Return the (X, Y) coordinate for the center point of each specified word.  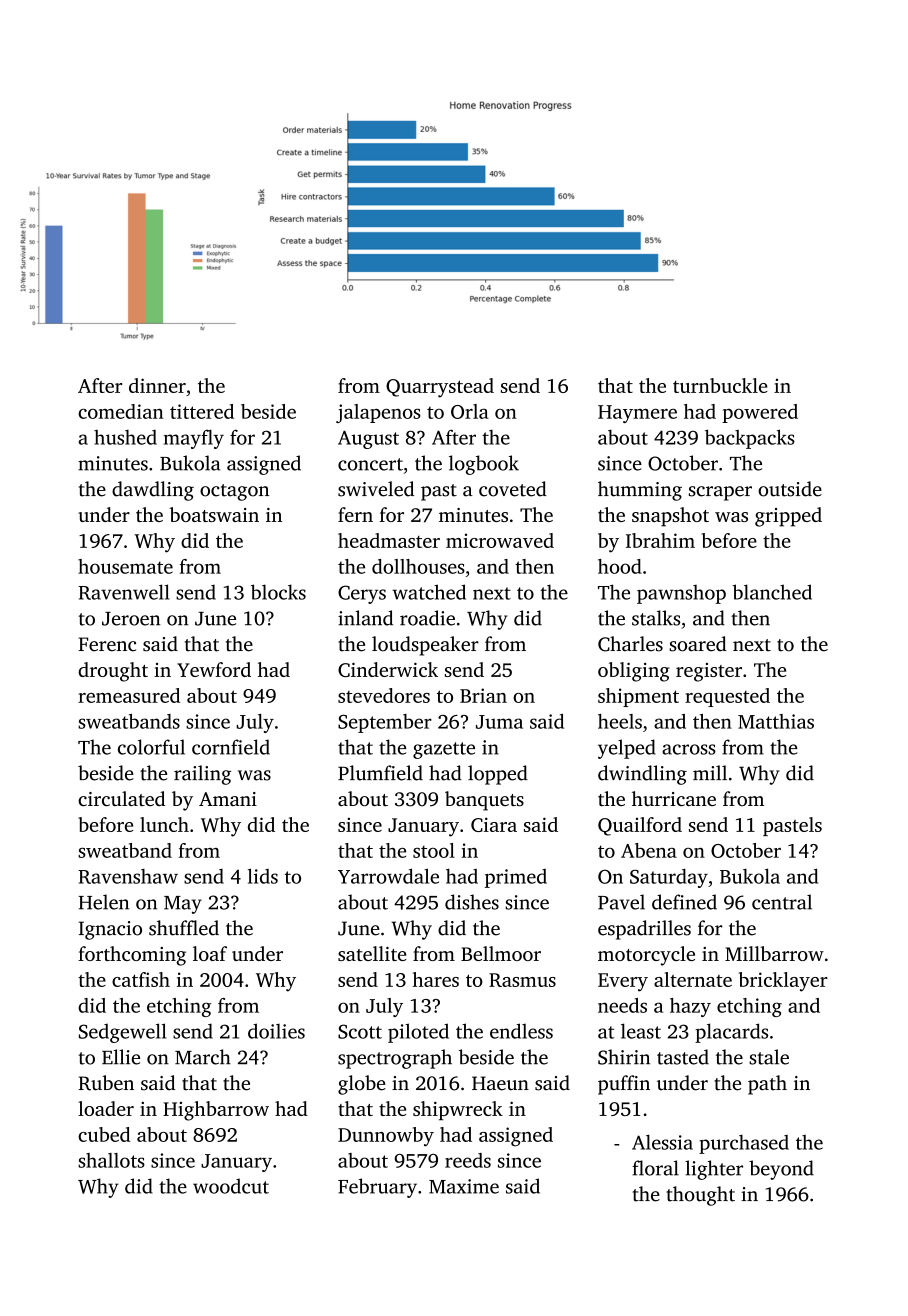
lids (263, 876)
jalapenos (378, 413)
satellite (372, 953)
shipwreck (458, 1110)
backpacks (750, 439)
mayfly (194, 439)
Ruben (106, 1083)
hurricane (674, 798)
